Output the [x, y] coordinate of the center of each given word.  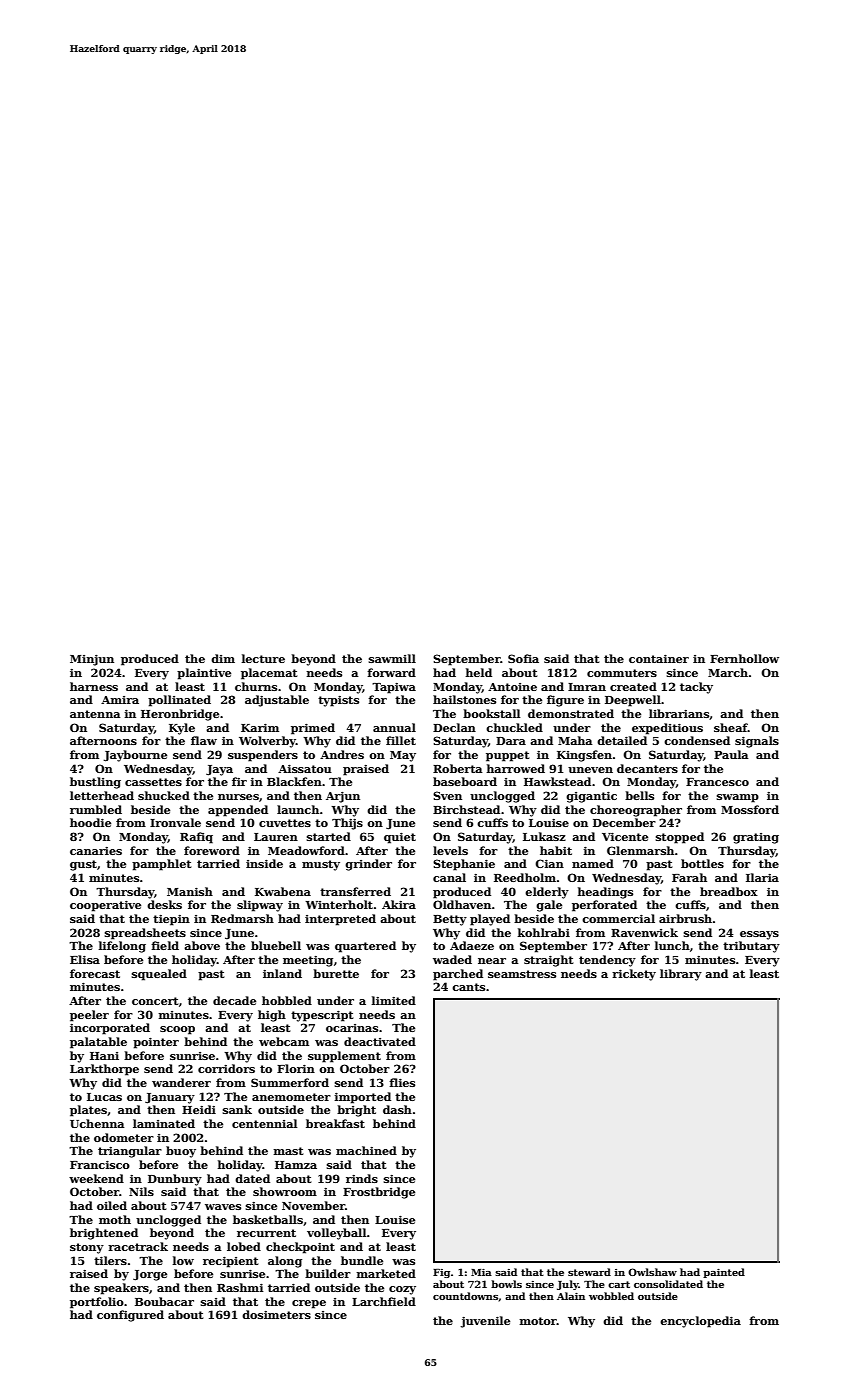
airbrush [685, 918]
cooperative [105, 906]
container [659, 658]
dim [223, 658]
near [492, 961]
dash [397, 1109]
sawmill [392, 658]
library [681, 975]
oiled [112, 1205]
